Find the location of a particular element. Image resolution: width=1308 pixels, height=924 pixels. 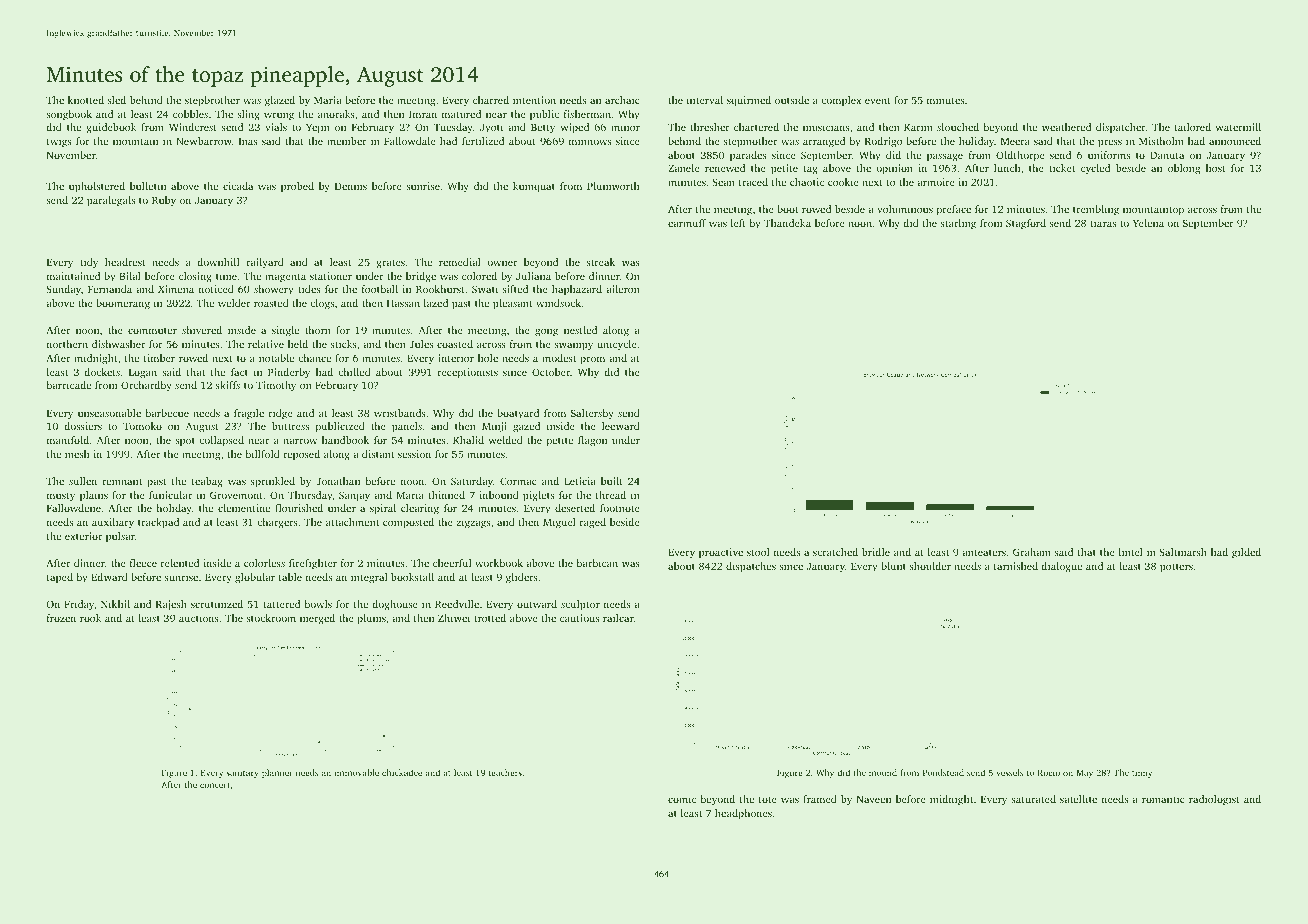

Ruby is located at coordinates (164, 201).
